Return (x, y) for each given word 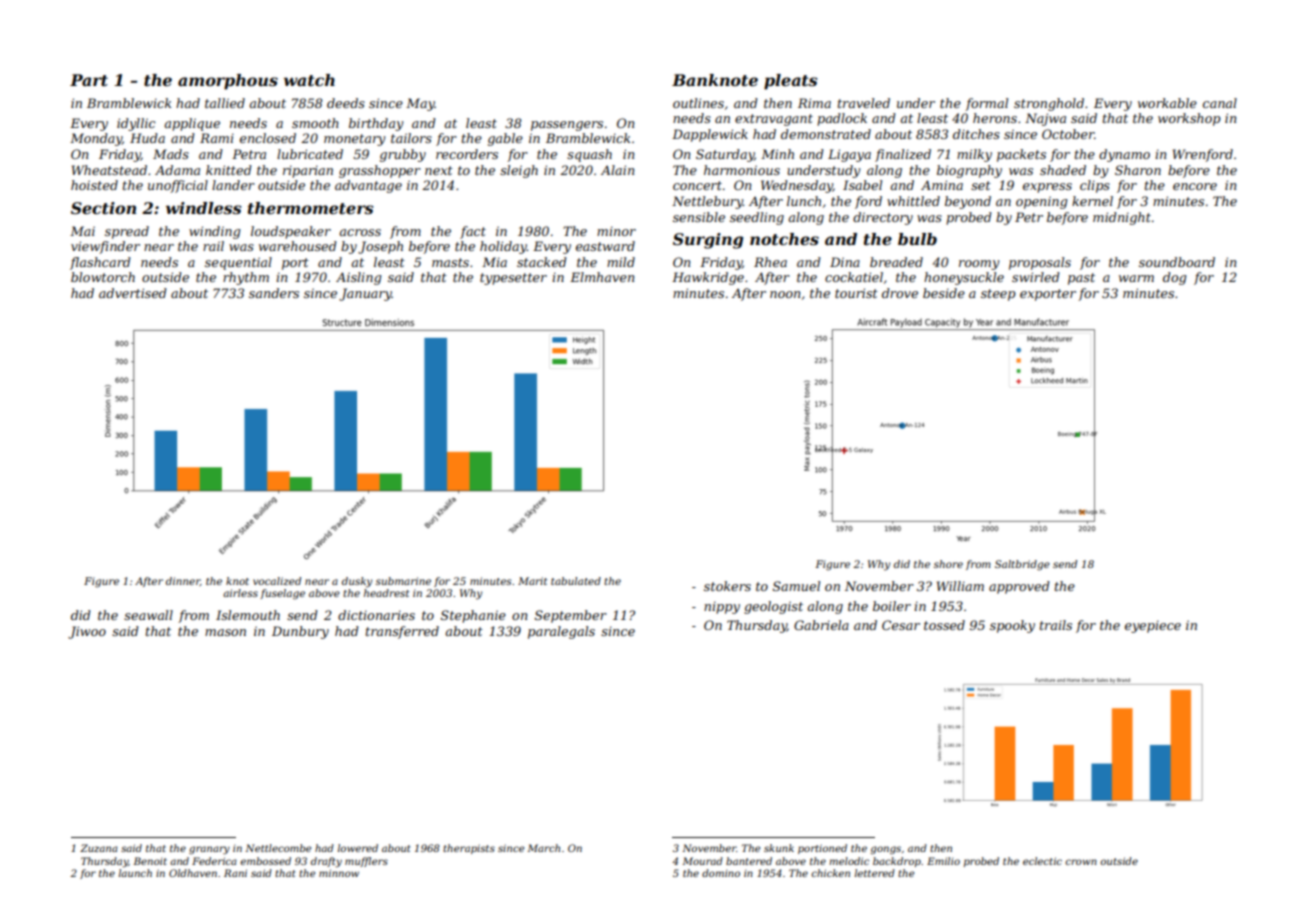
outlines (698, 103)
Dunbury (300, 632)
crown (1081, 862)
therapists (469, 849)
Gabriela (821, 625)
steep (998, 295)
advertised (133, 293)
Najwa (1045, 119)
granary (209, 850)
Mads (171, 154)
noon (785, 294)
